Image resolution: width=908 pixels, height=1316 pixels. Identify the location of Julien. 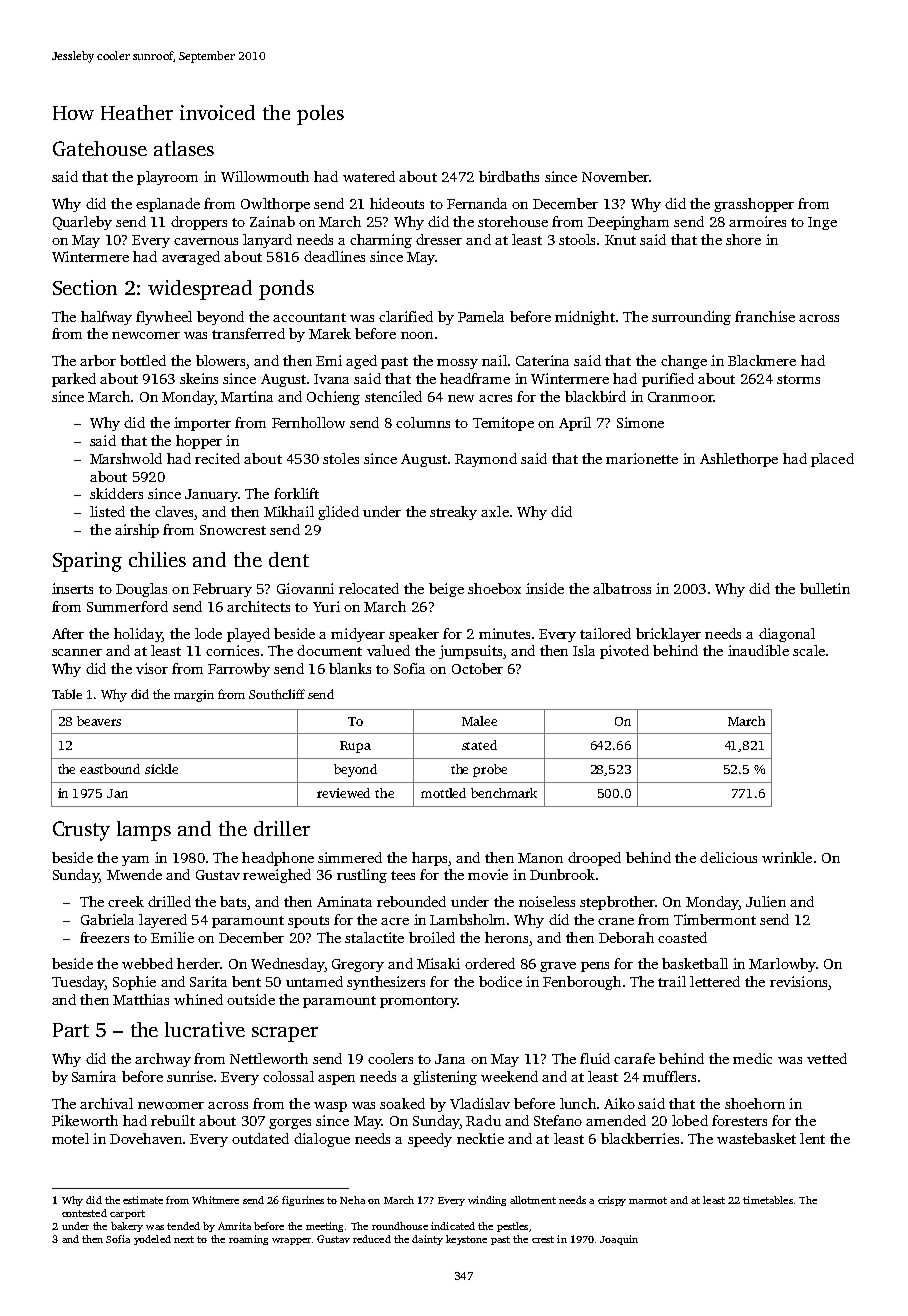
(766, 901).
